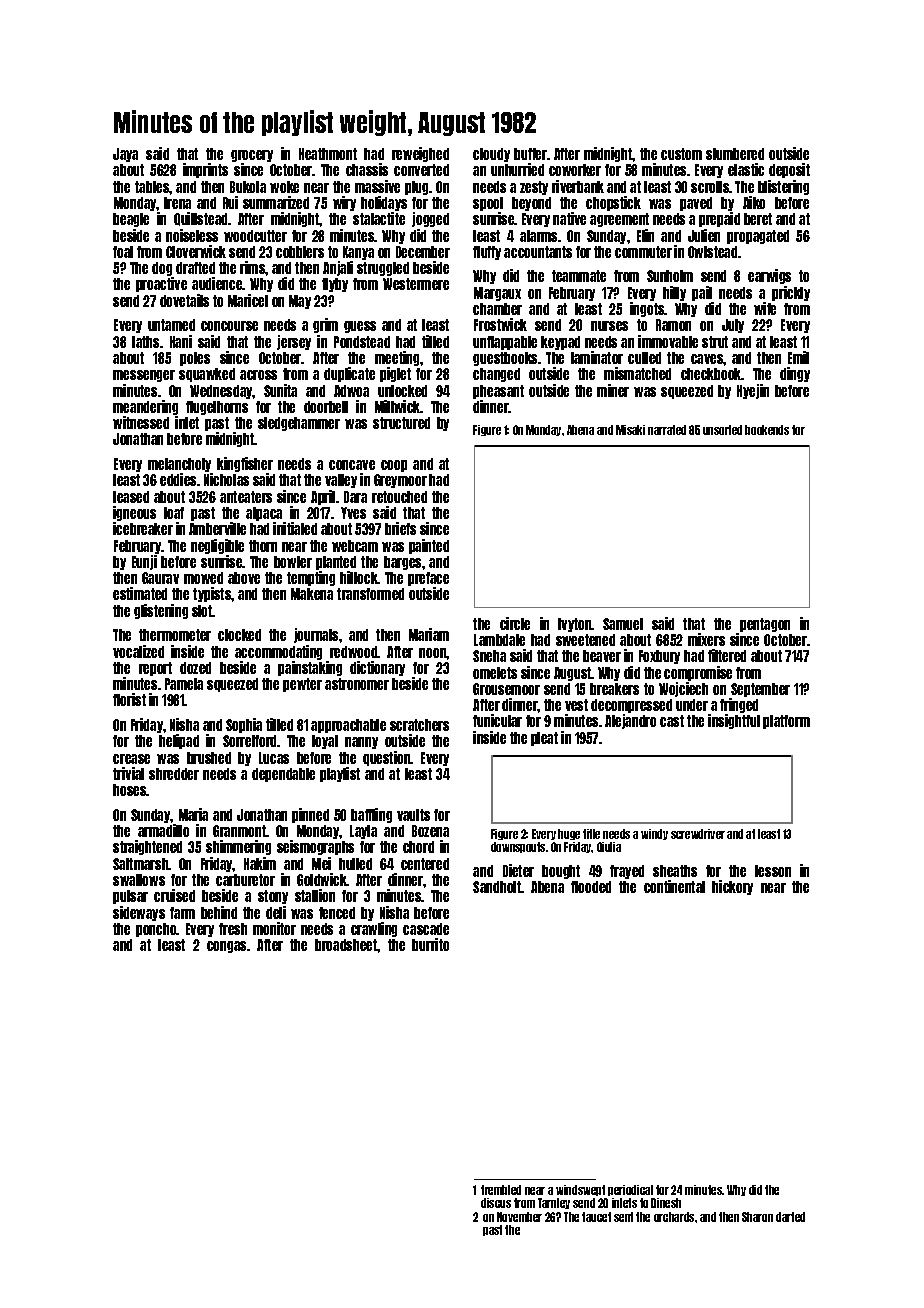 Image resolution: width=924 pixels, height=1308 pixels. I want to click on discus, so click(496, 1203).
